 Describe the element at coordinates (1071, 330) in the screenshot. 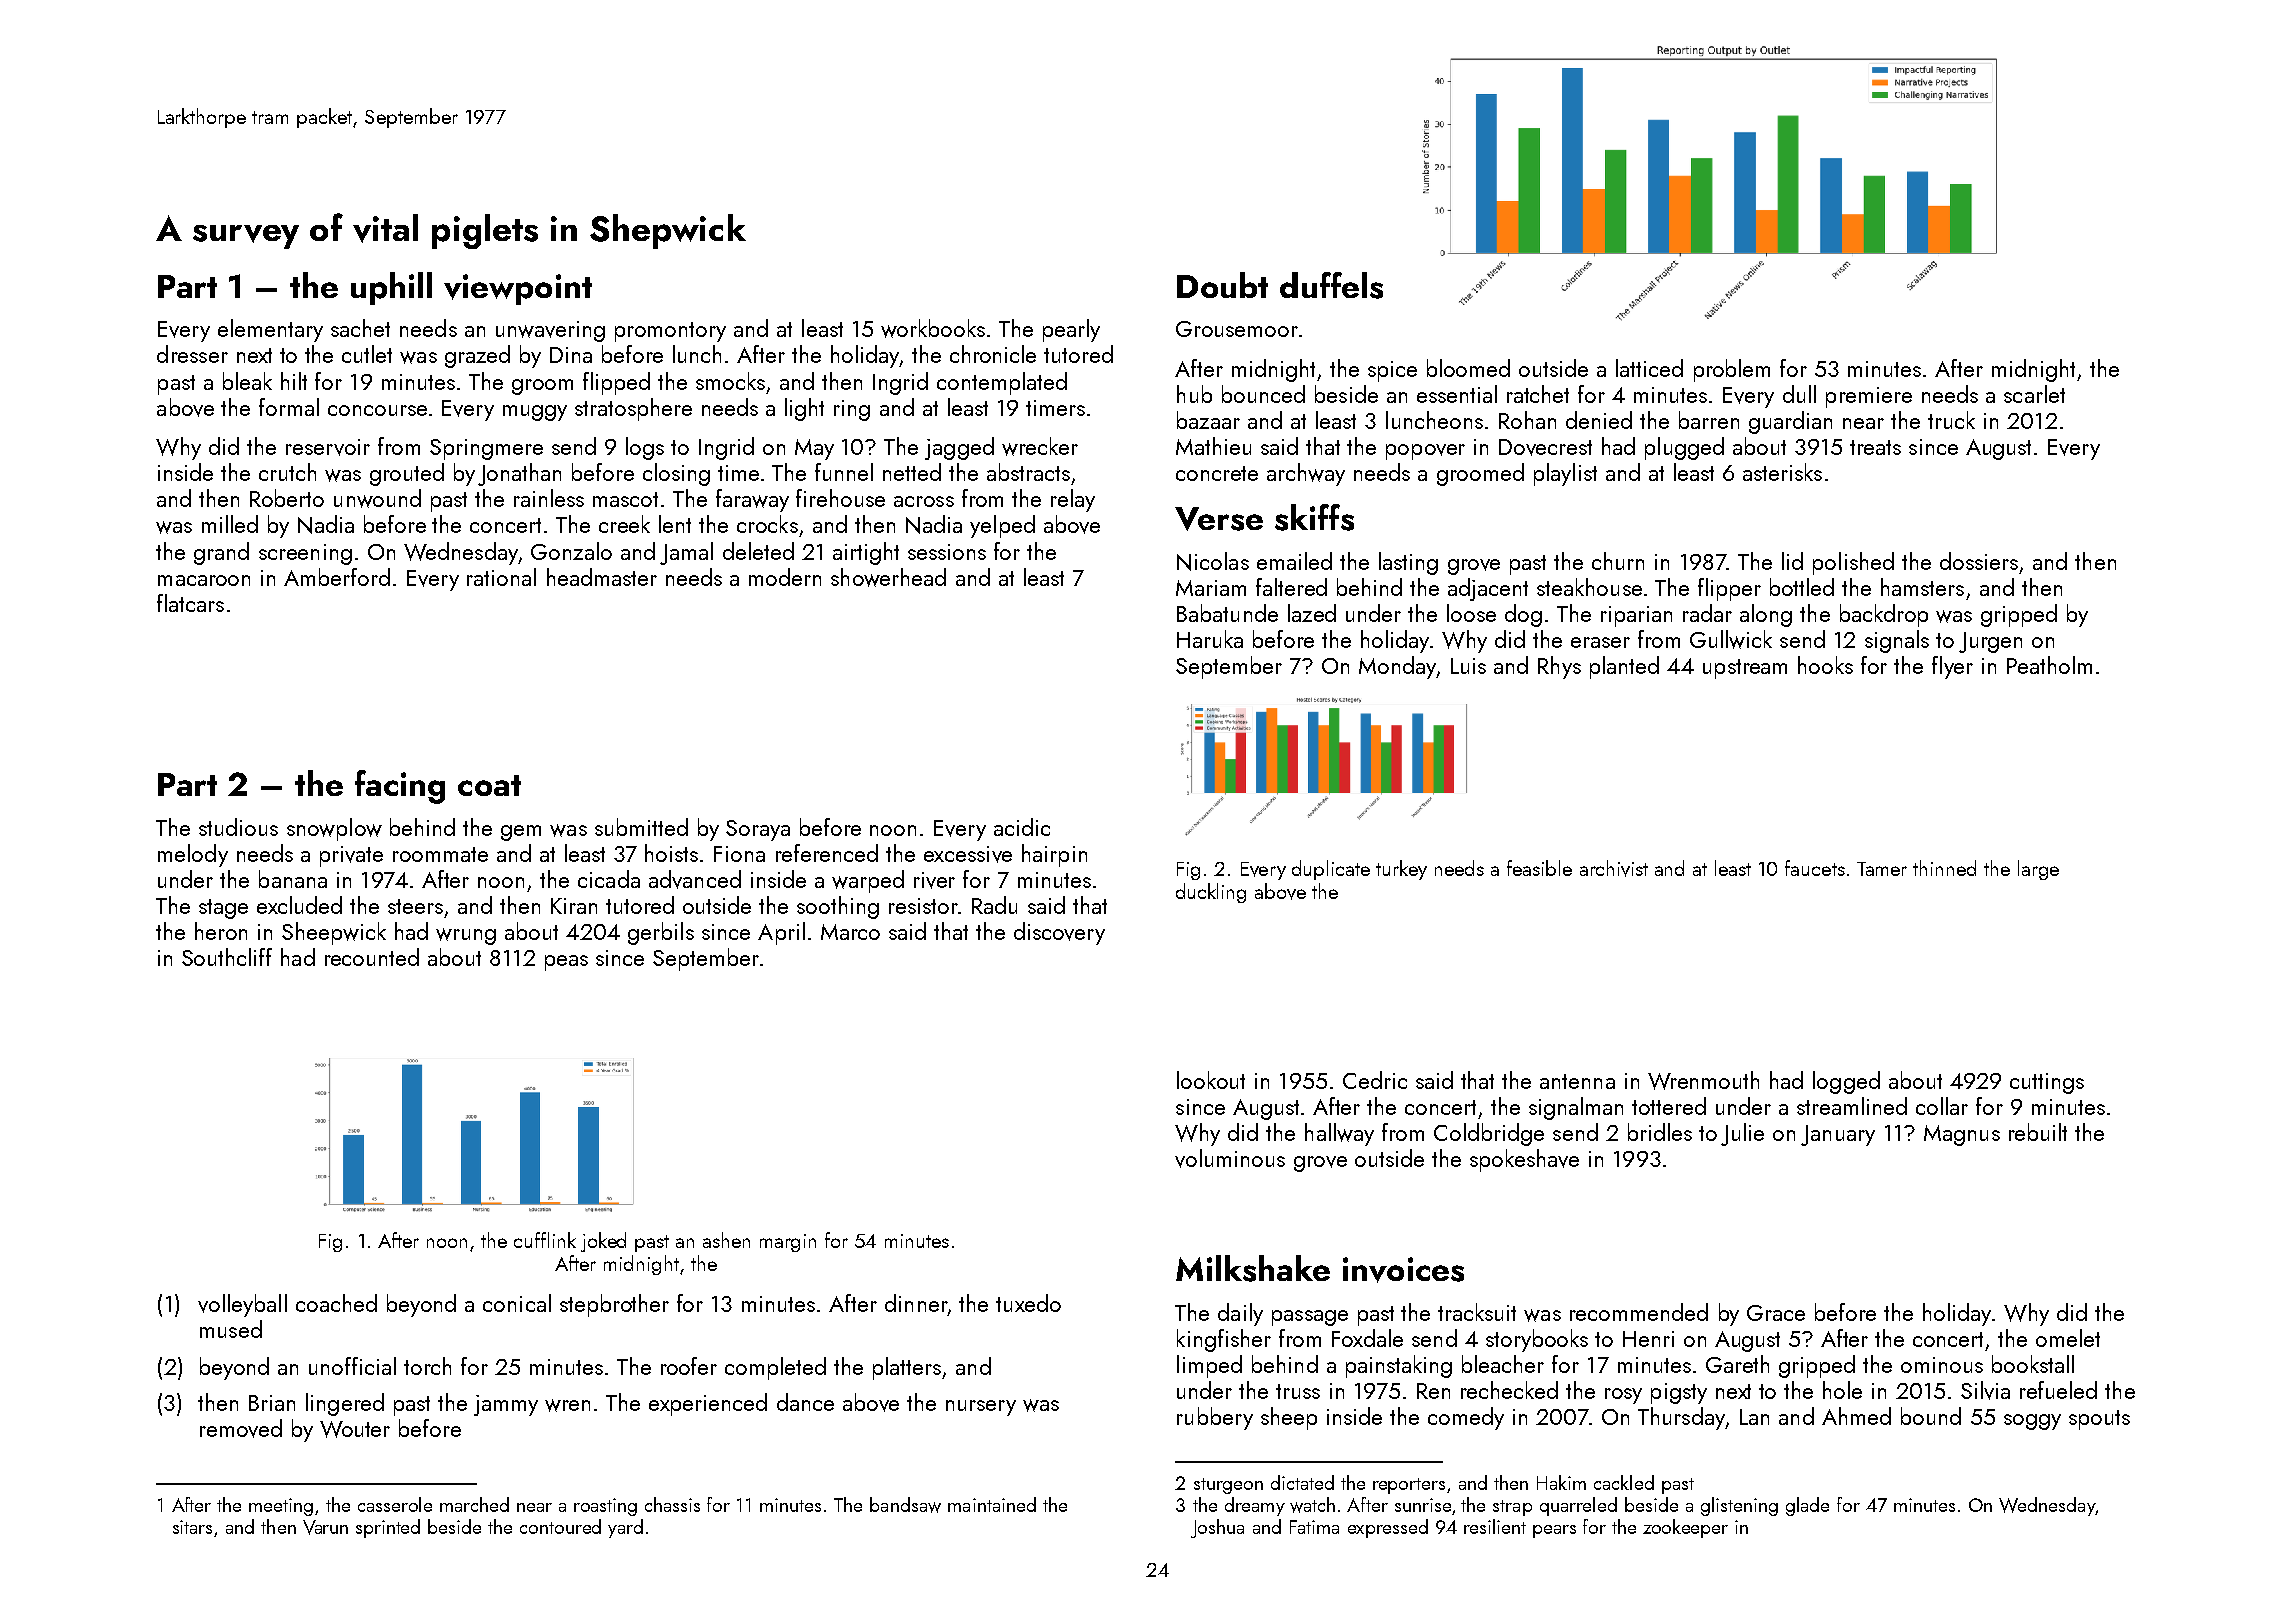

I see `pearly` at that location.
